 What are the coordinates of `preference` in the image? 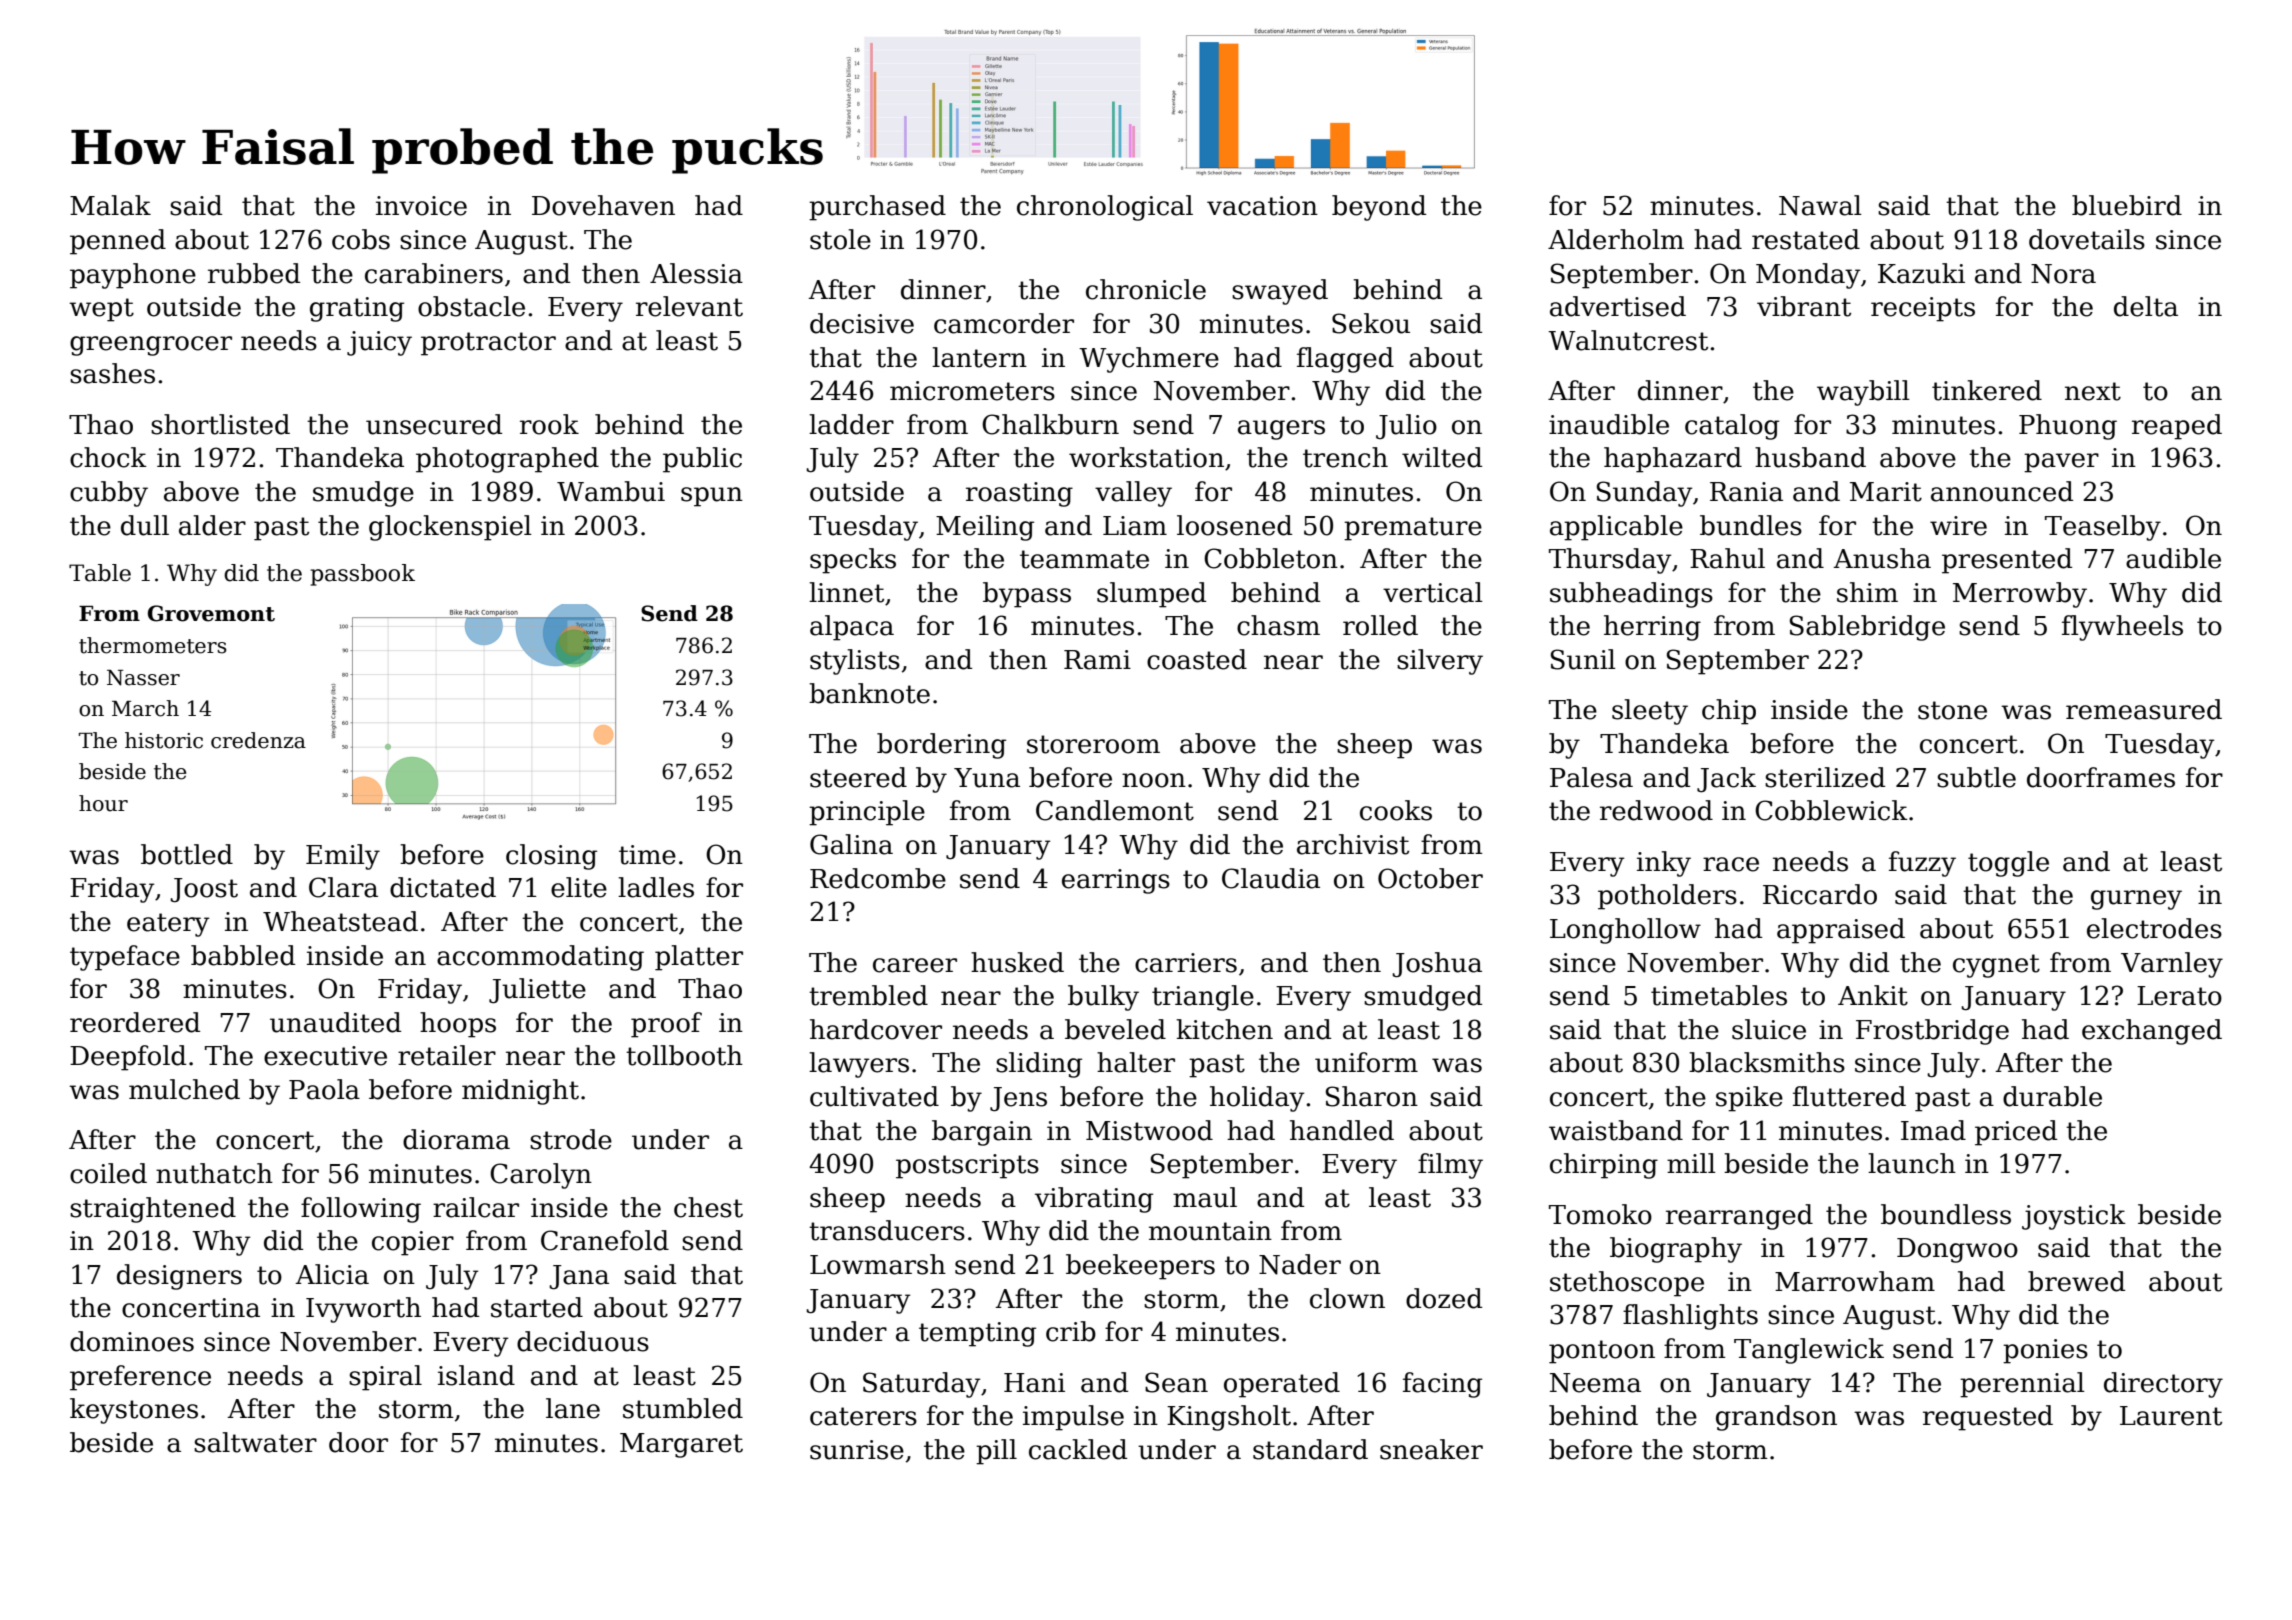 It's located at (140, 1378).
